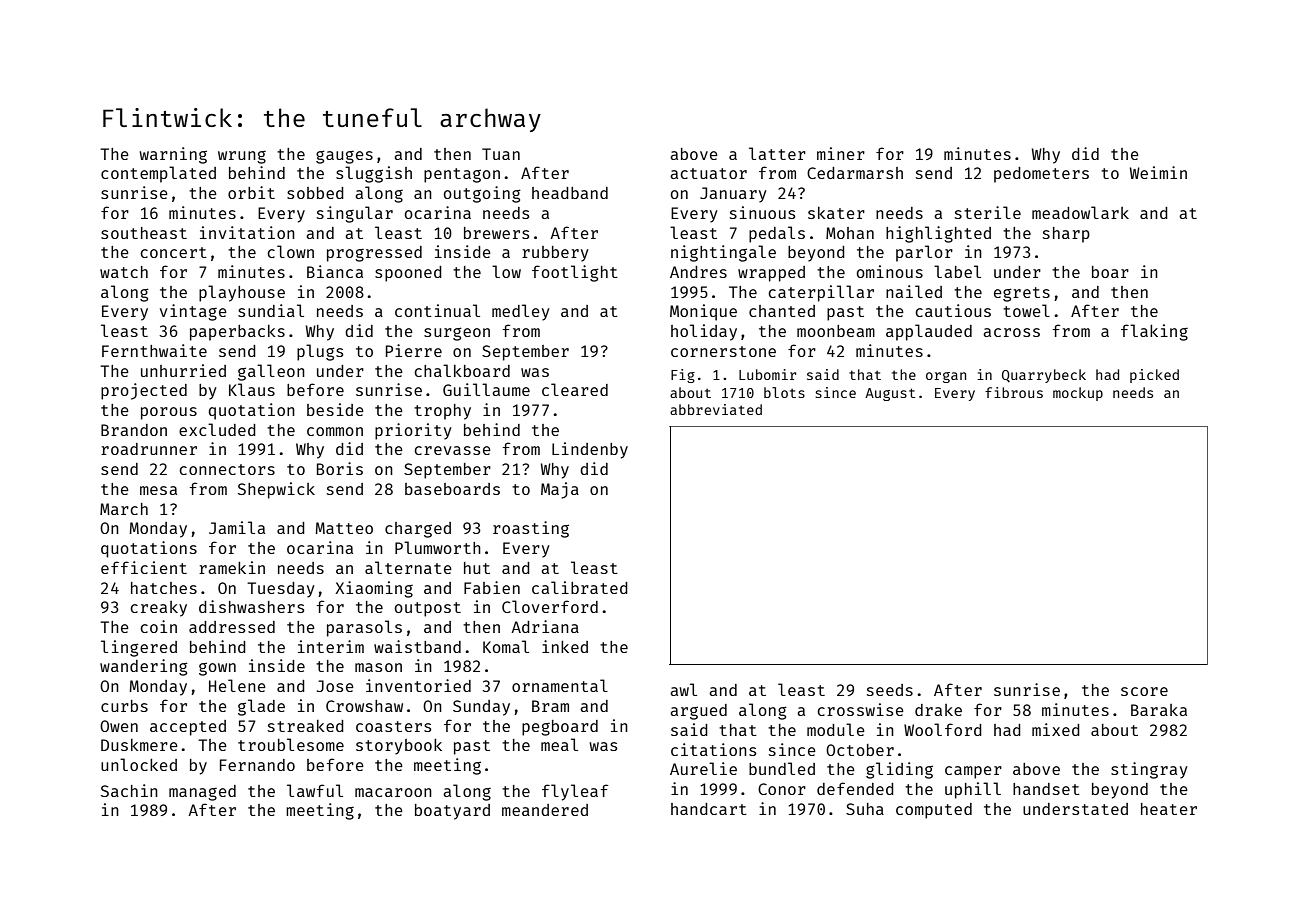 The image size is (1308, 924). I want to click on ornamental, so click(560, 685).
